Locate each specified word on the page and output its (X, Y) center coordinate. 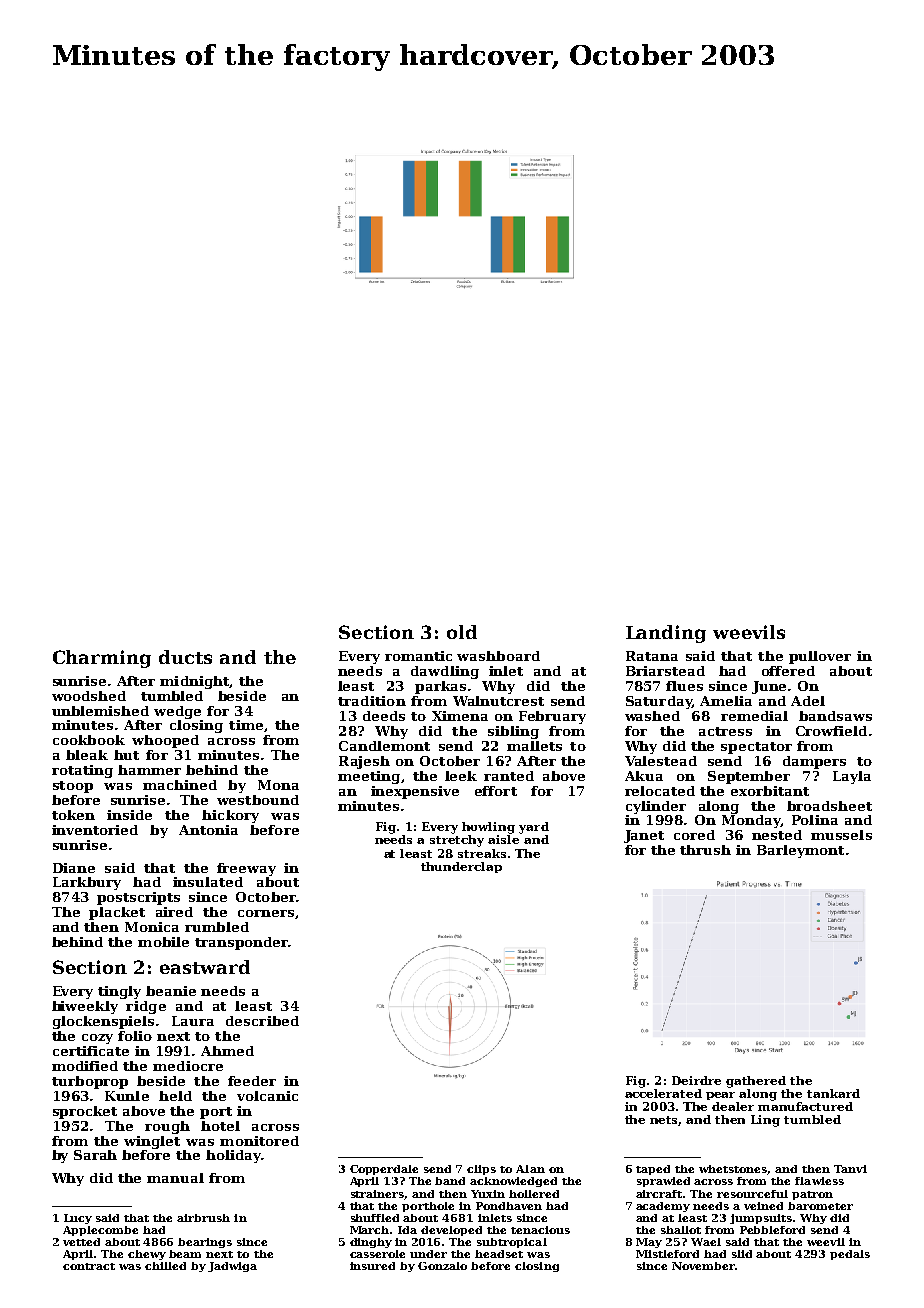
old (462, 632)
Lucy (78, 1219)
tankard (833, 1093)
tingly (119, 992)
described (262, 1021)
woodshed (89, 696)
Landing (666, 634)
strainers (377, 1194)
